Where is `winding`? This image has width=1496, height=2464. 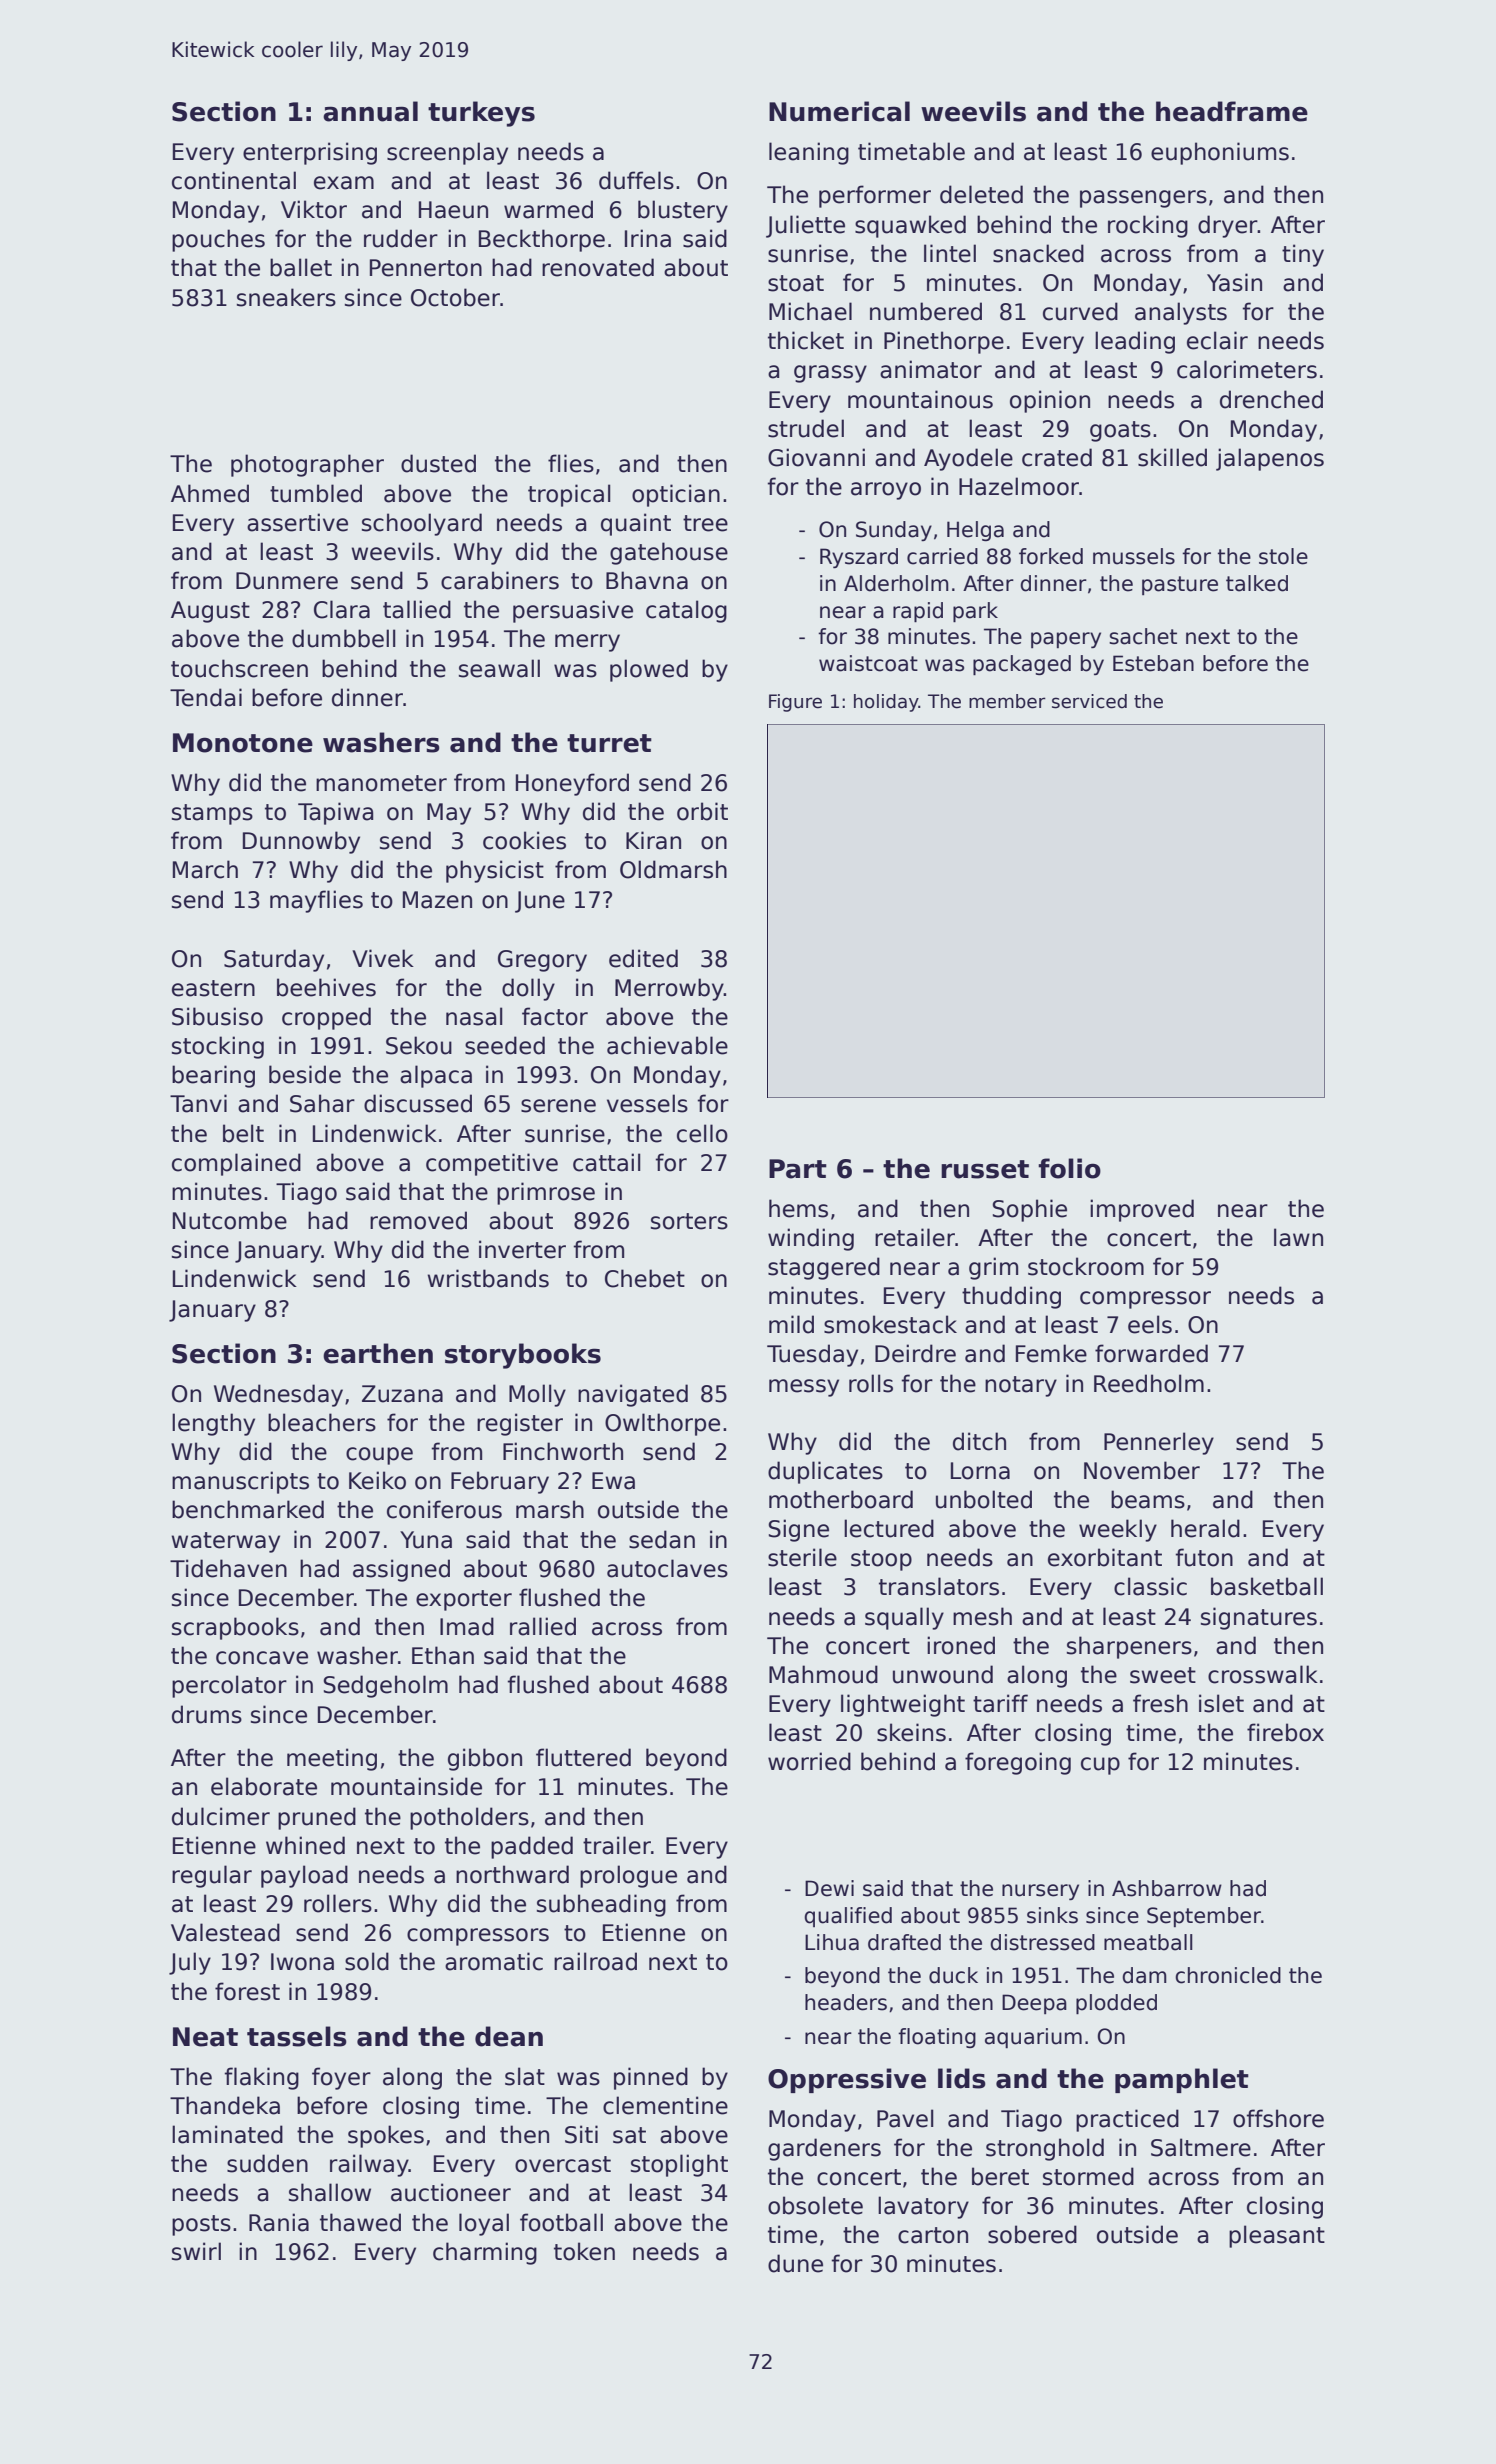 winding is located at coordinates (811, 1239).
